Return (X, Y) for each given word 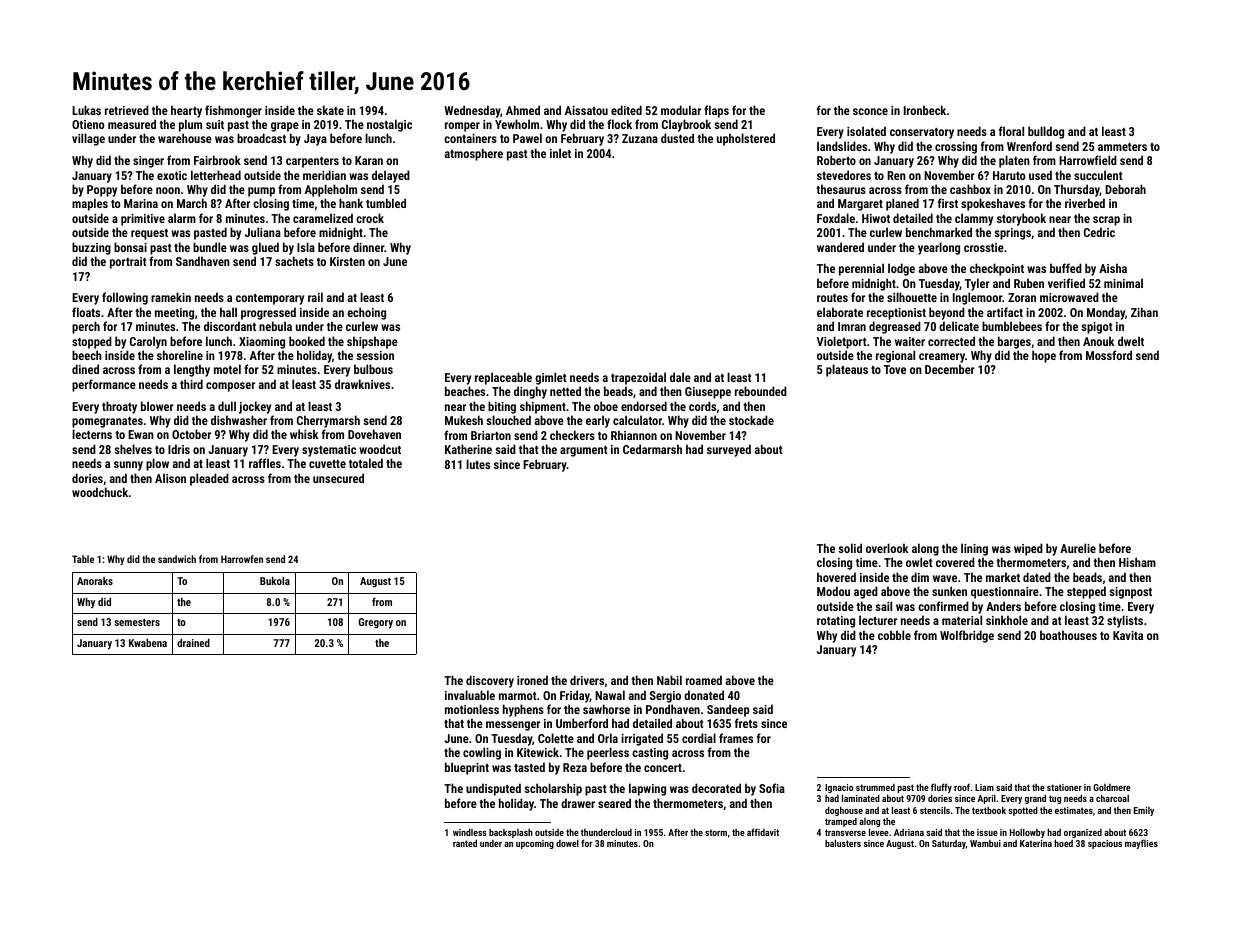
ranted (465, 843)
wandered (840, 247)
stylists (1125, 621)
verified (1066, 283)
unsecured (338, 478)
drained (193, 643)
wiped (1028, 549)
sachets (294, 261)
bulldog (1046, 132)
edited (626, 110)
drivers (587, 680)
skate (330, 110)
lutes (478, 464)
